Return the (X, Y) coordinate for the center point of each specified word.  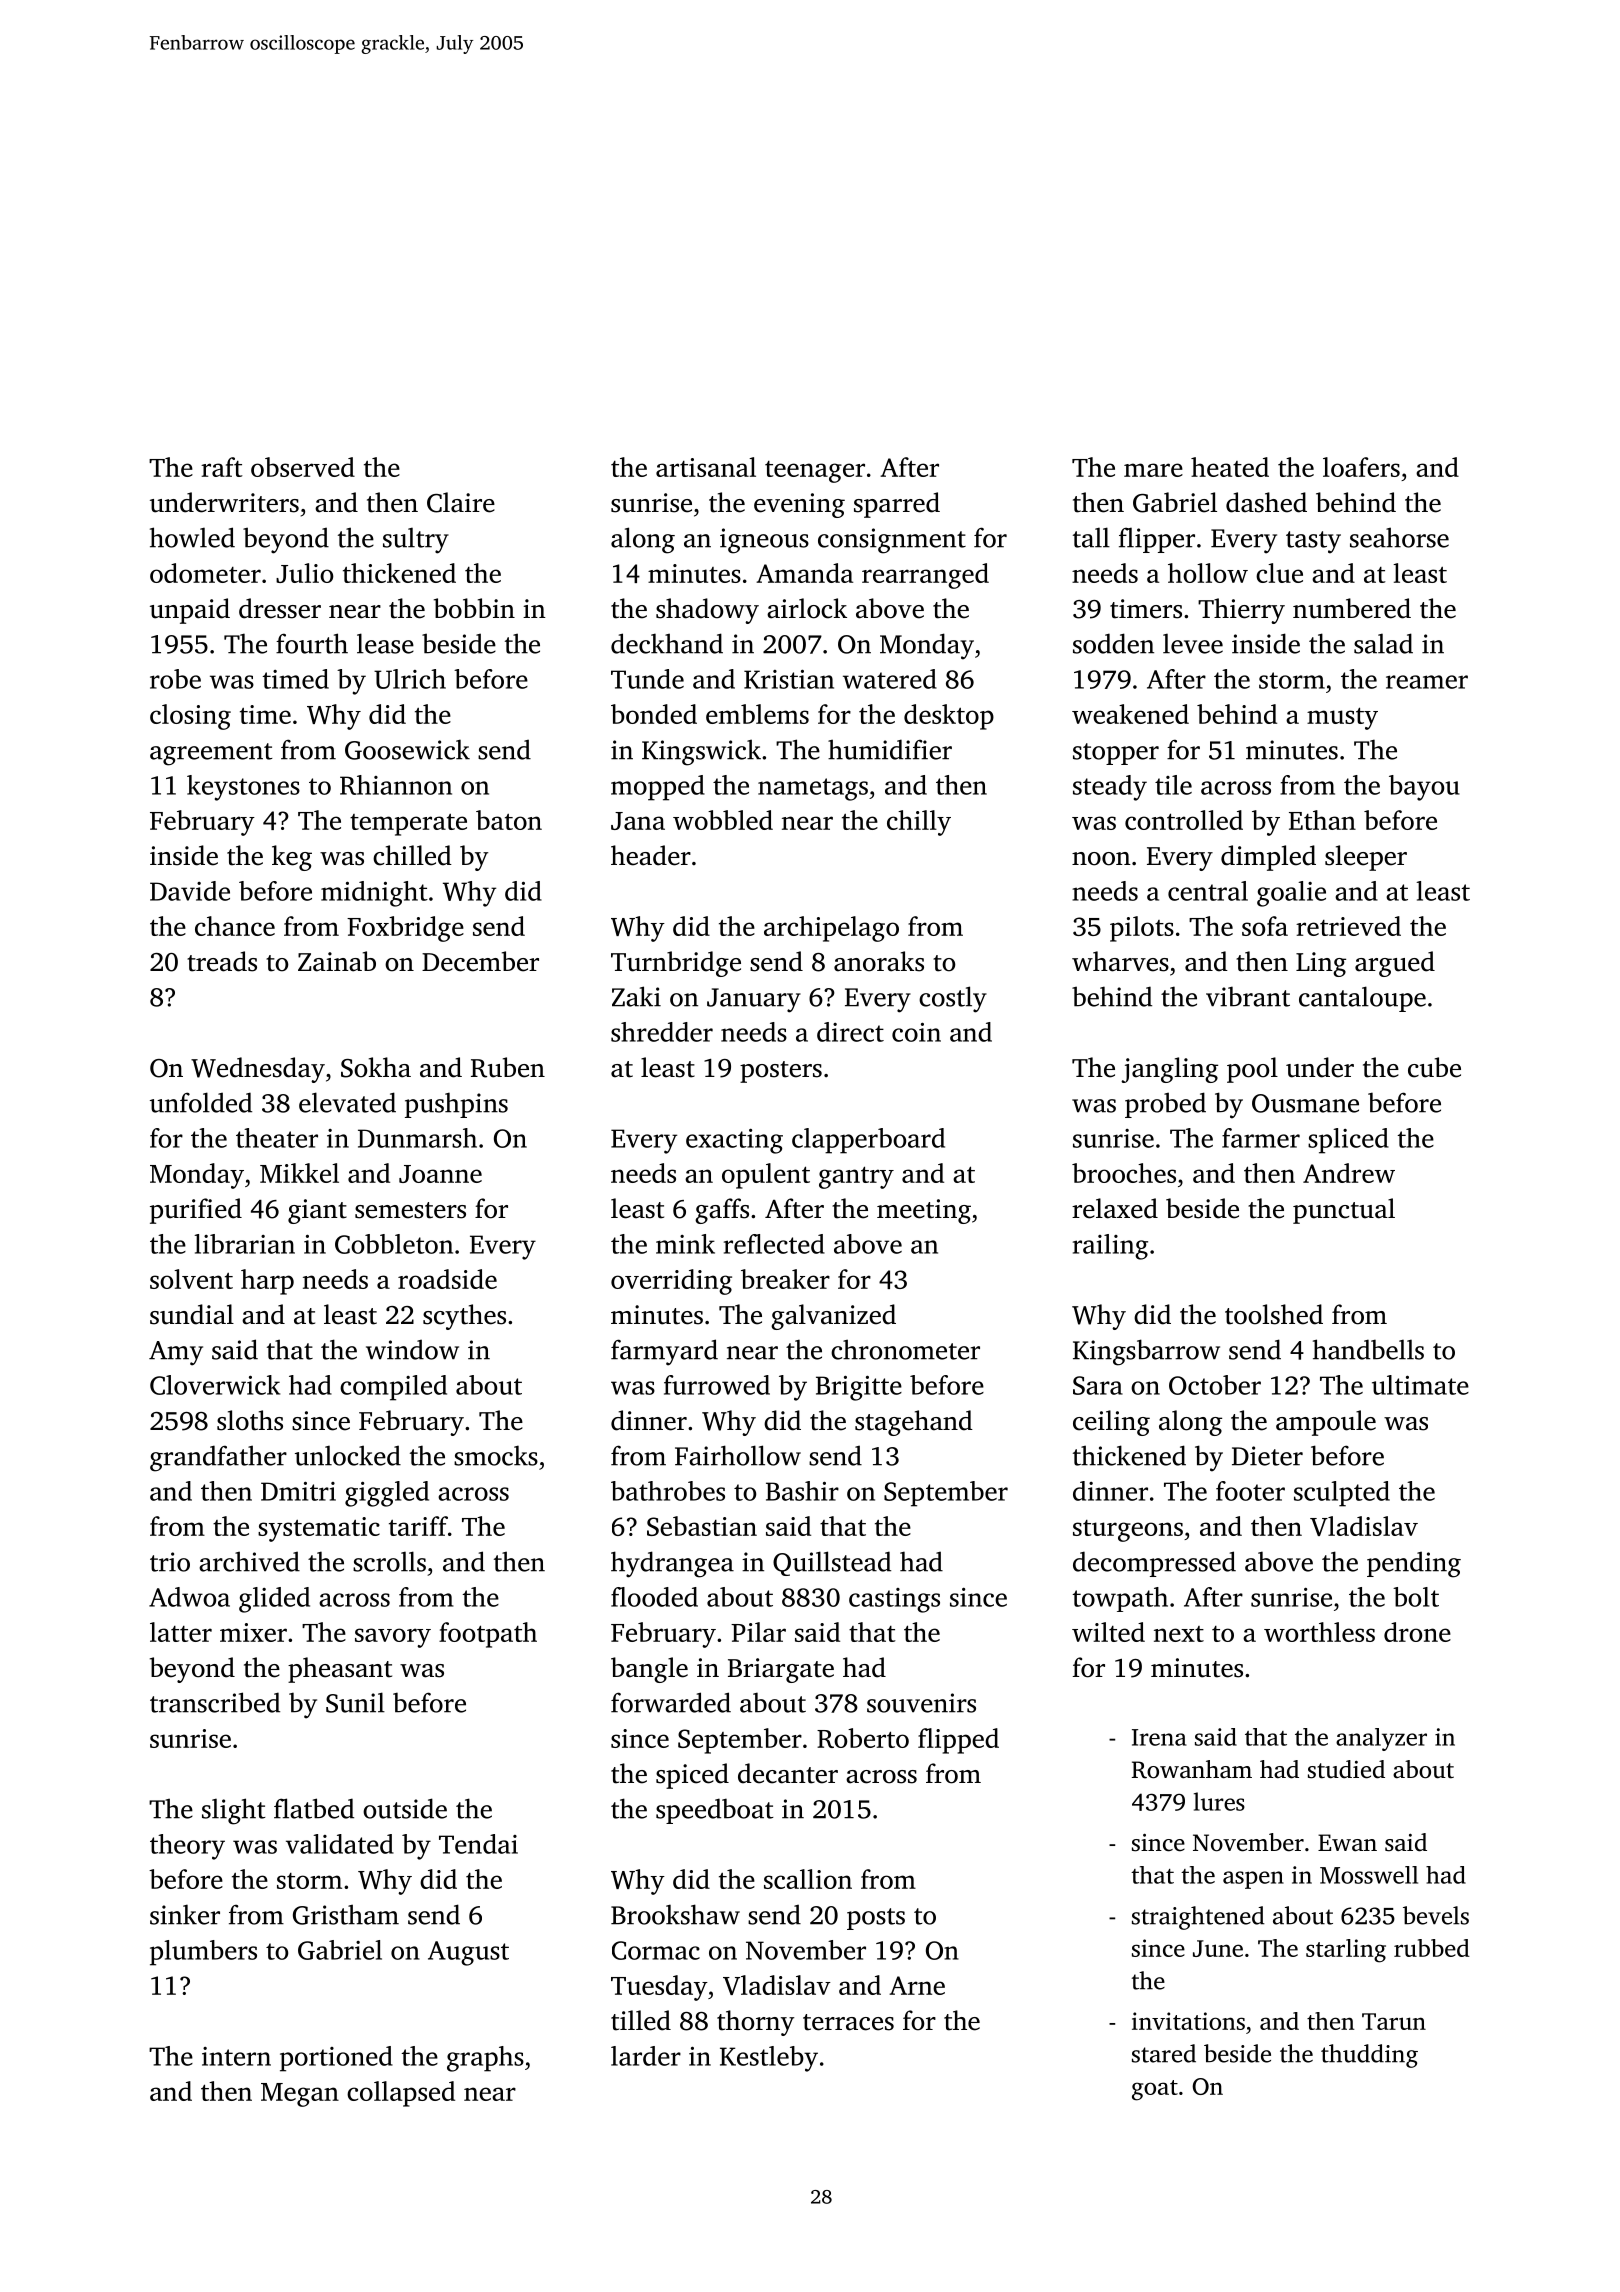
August (468, 1953)
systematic (319, 1529)
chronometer (905, 1349)
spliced (1348, 1141)
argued (1395, 964)
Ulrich (410, 679)
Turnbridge (676, 964)
